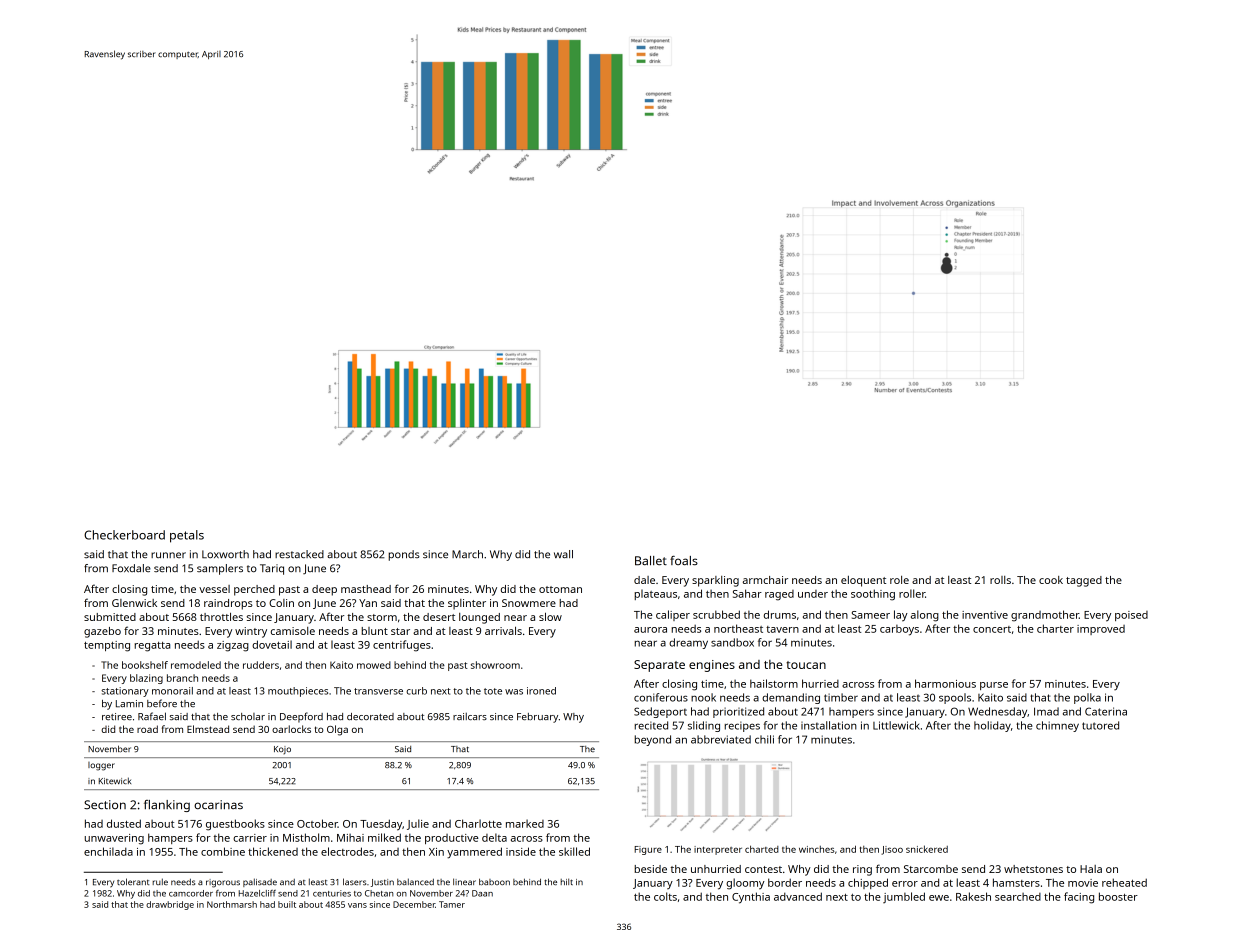 The image size is (1233, 952). I want to click on scholar, so click(248, 716).
